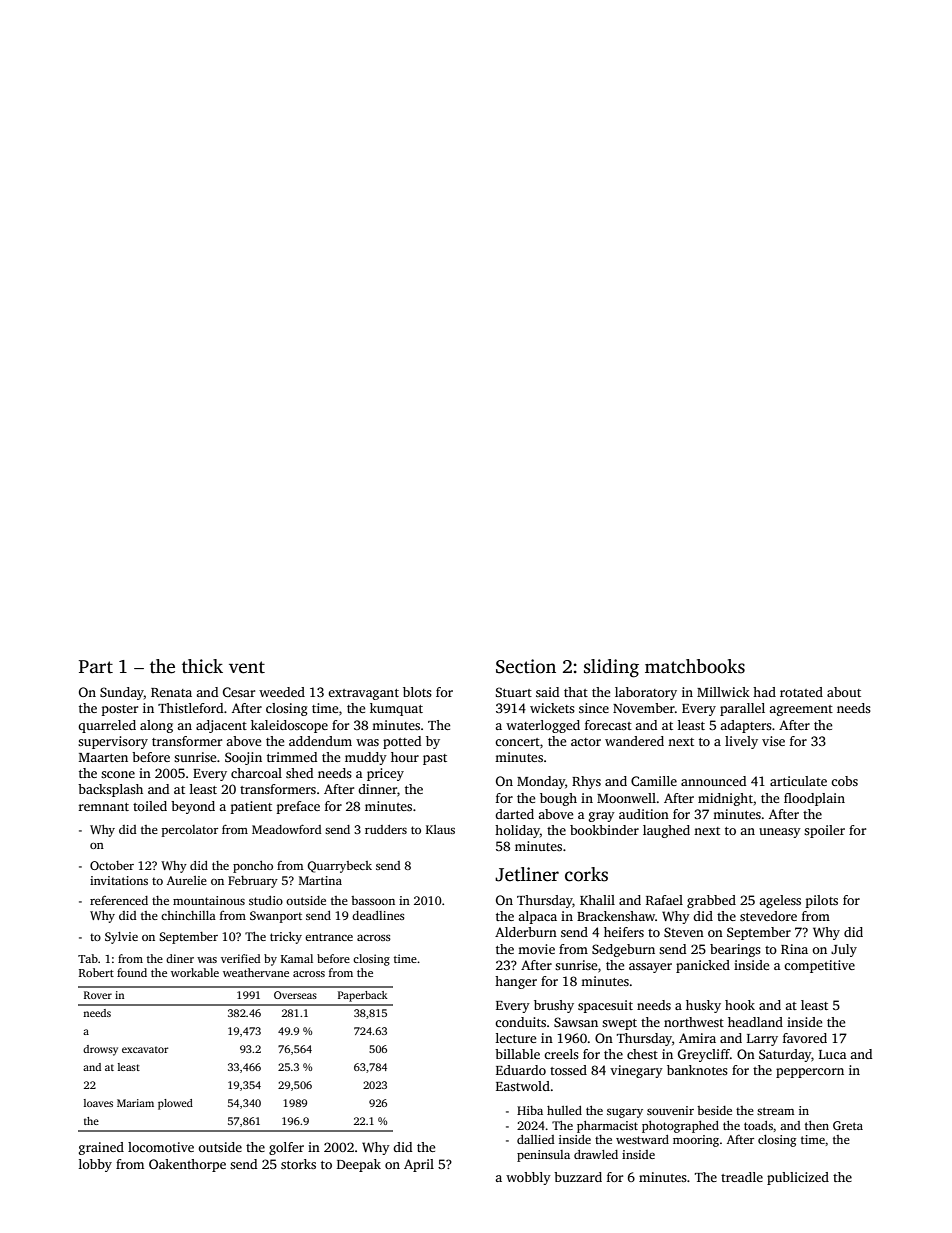 The height and width of the screenshot is (1233, 952). I want to click on Steven, so click(684, 932).
